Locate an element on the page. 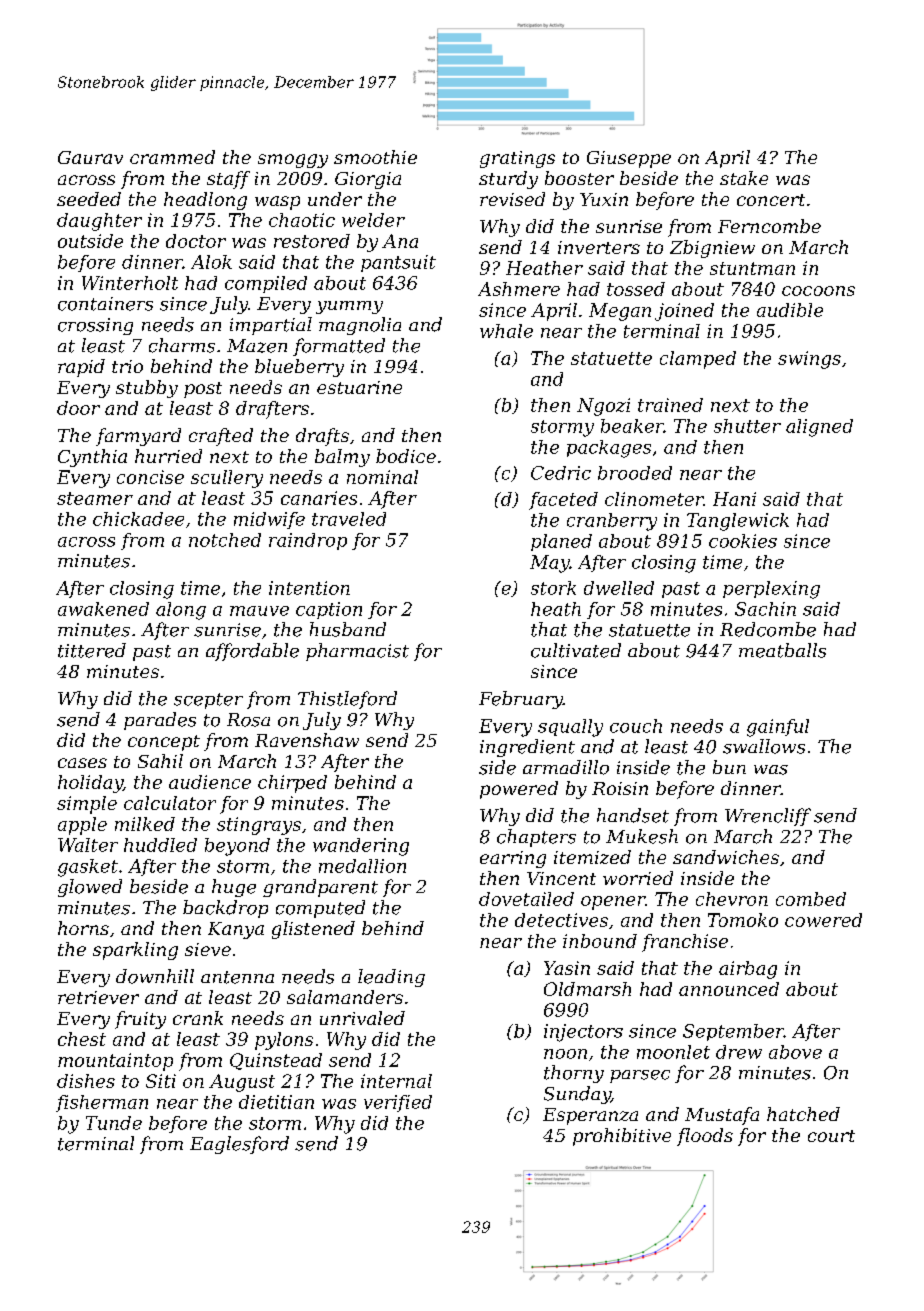 Image resolution: width=924 pixels, height=1311 pixels. Tanglewick is located at coordinates (738, 522).
